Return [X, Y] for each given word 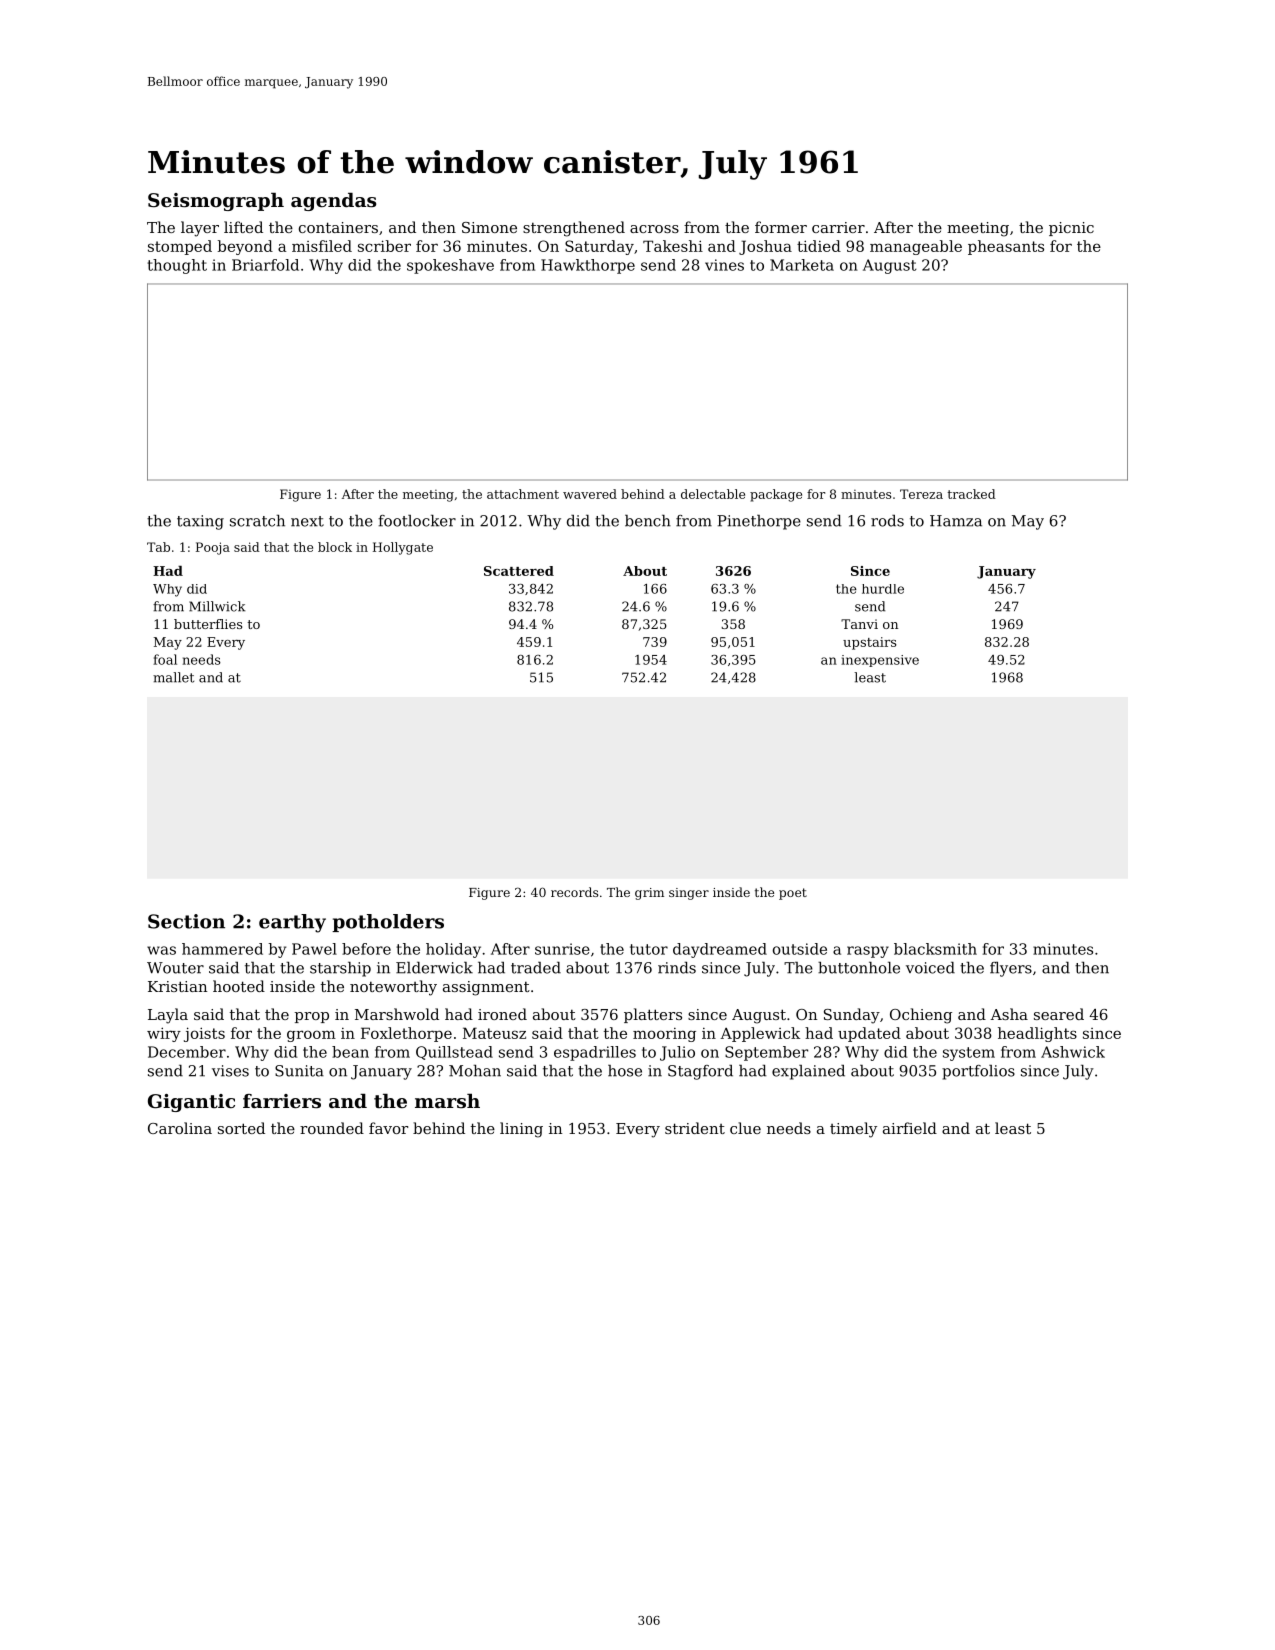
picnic [1071, 229]
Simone [489, 227]
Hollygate [403, 548]
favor [388, 1128]
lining [521, 1130]
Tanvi [859, 624]
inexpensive [880, 661]
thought [177, 266]
